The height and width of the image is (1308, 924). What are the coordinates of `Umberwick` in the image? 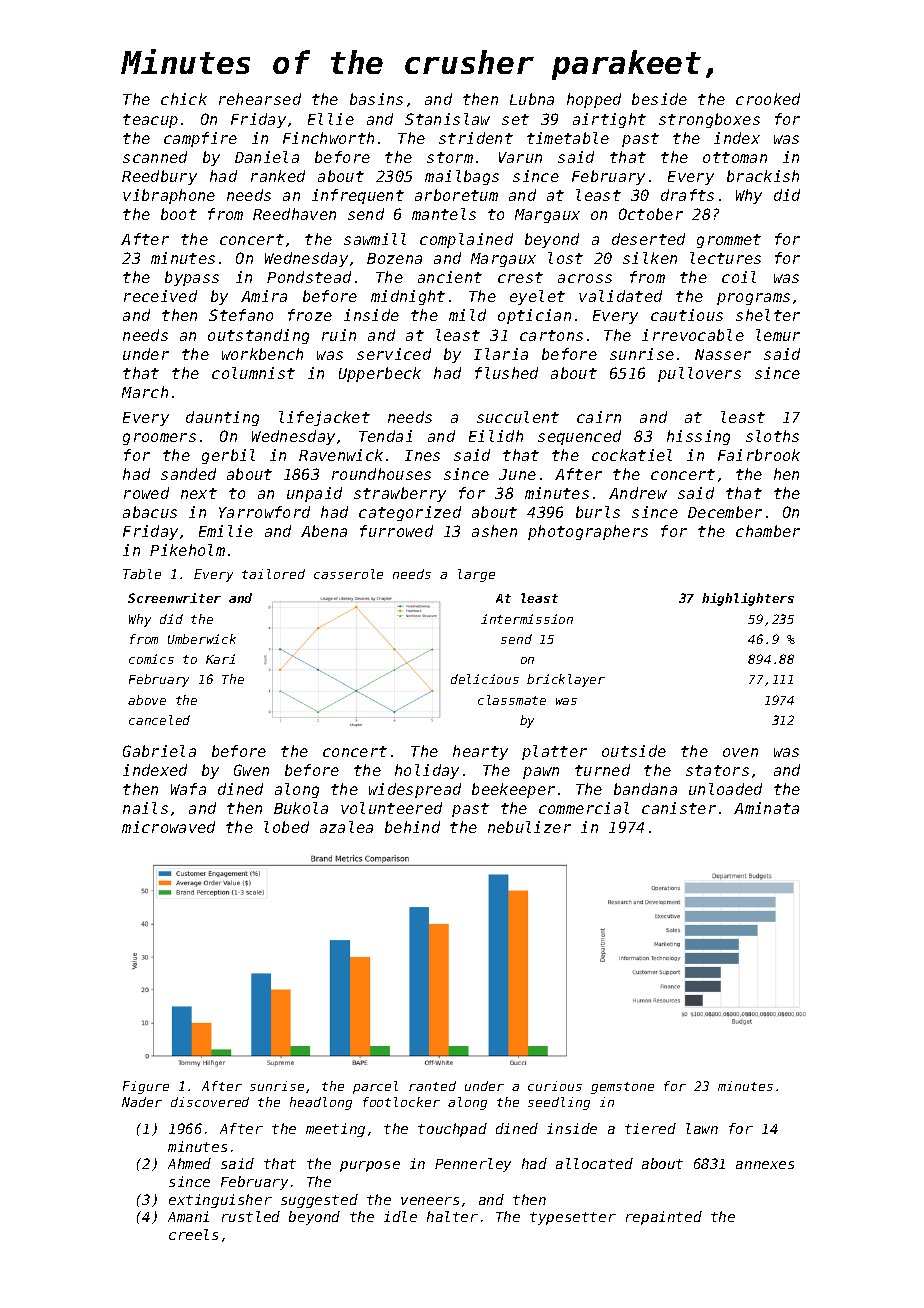 It's located at (202, 639).
